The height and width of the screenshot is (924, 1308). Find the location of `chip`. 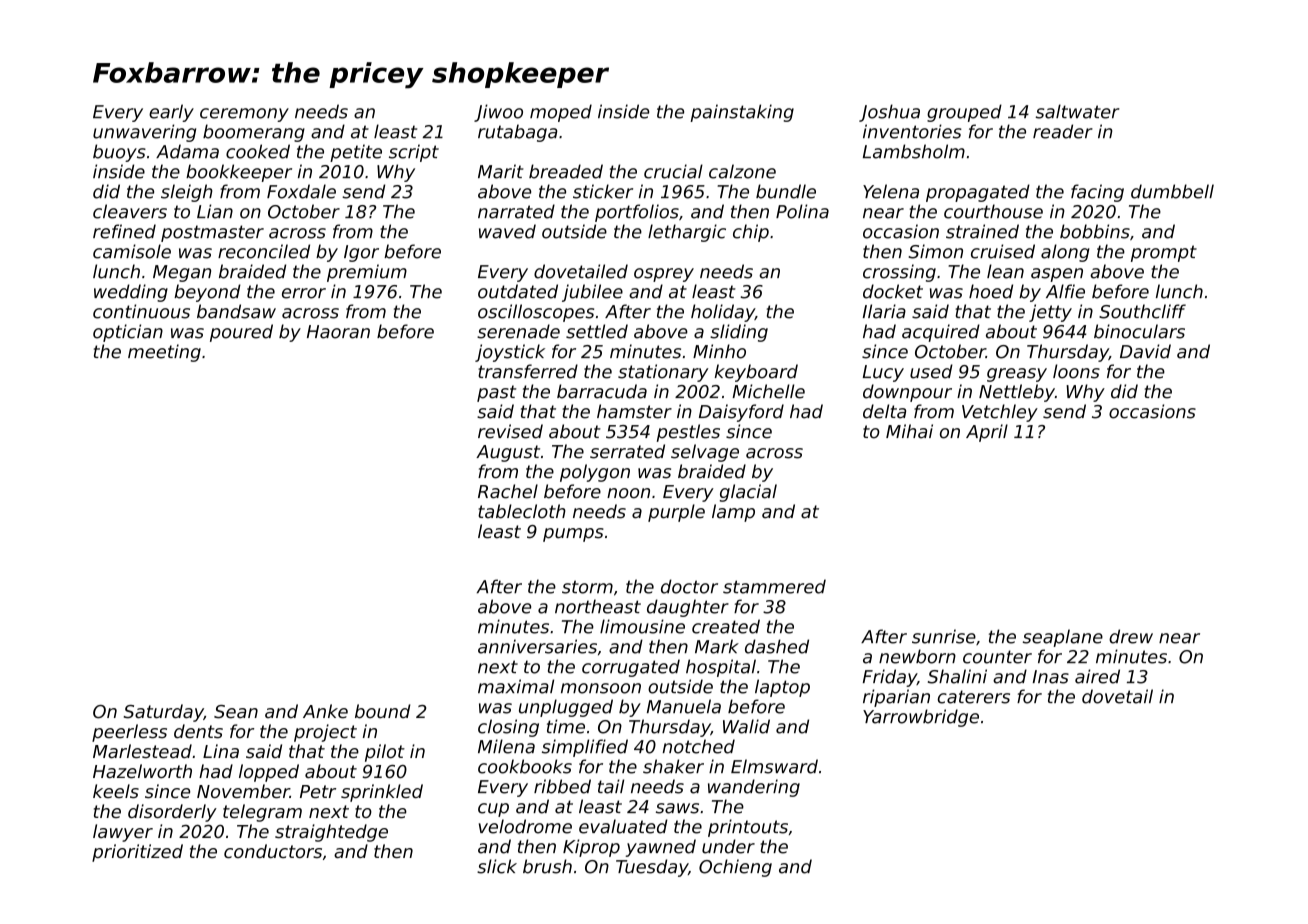

chip is located at coordinates (751, 233).
